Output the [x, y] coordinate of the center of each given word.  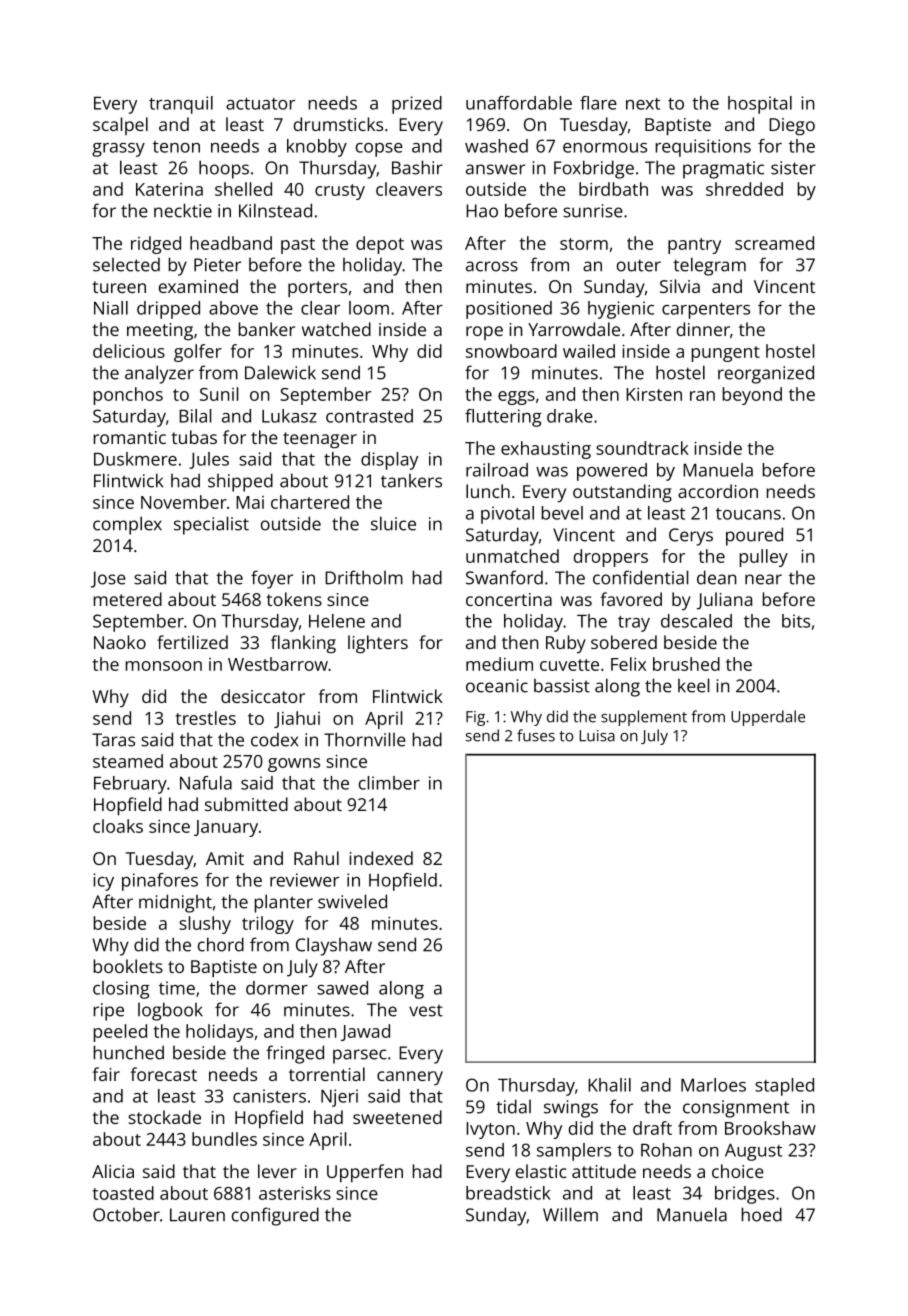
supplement [644, 718]
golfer [198, 353]
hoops [224, 169]
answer [495, 169]
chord [221, 944]
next [643, 104]
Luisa [597, 736]
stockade [164, 1117]
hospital [760, 105]
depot [380, 245]
